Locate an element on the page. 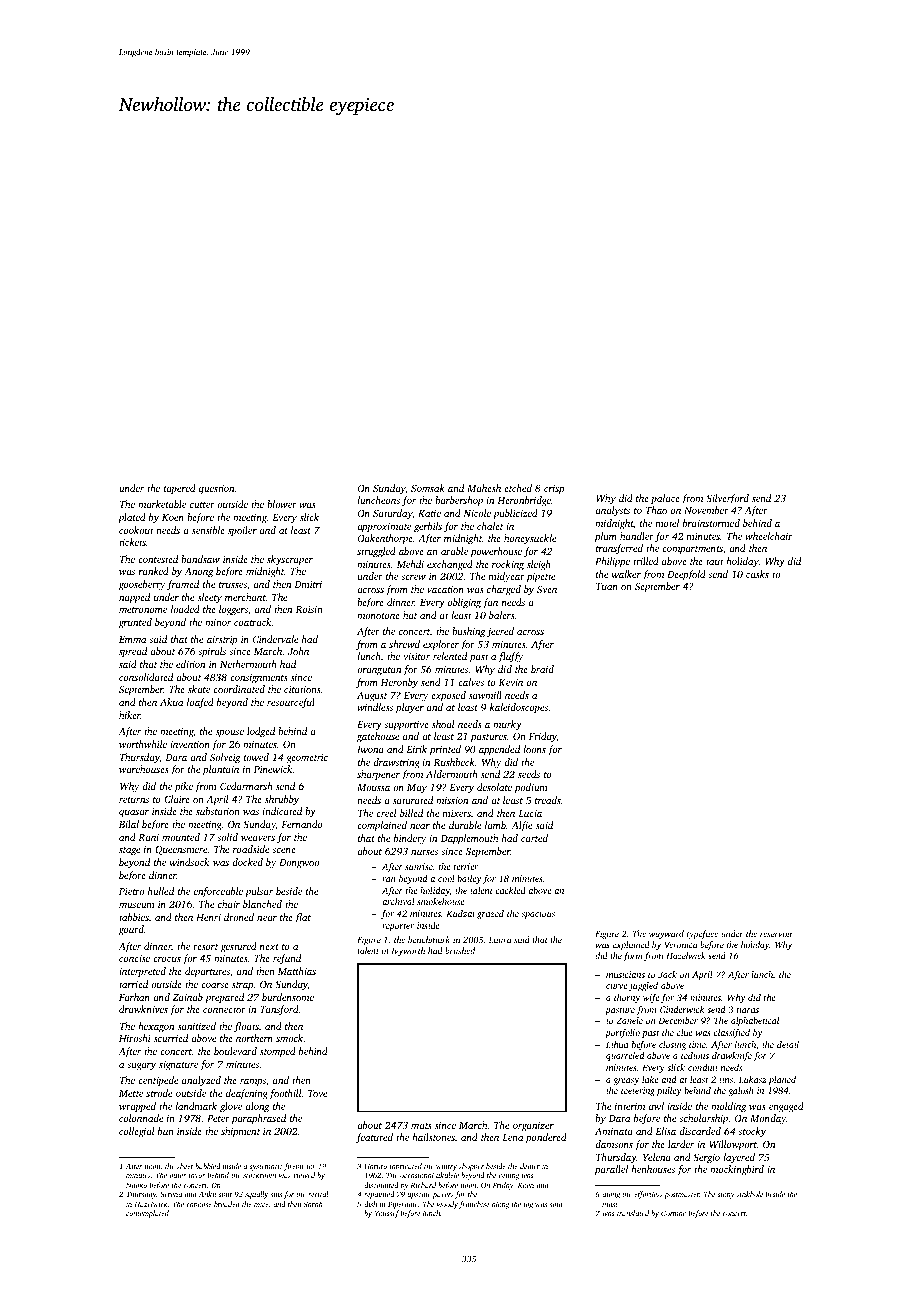 The width and height of the image is (924, 1308). vacation is located at coordinates (445, 589).
